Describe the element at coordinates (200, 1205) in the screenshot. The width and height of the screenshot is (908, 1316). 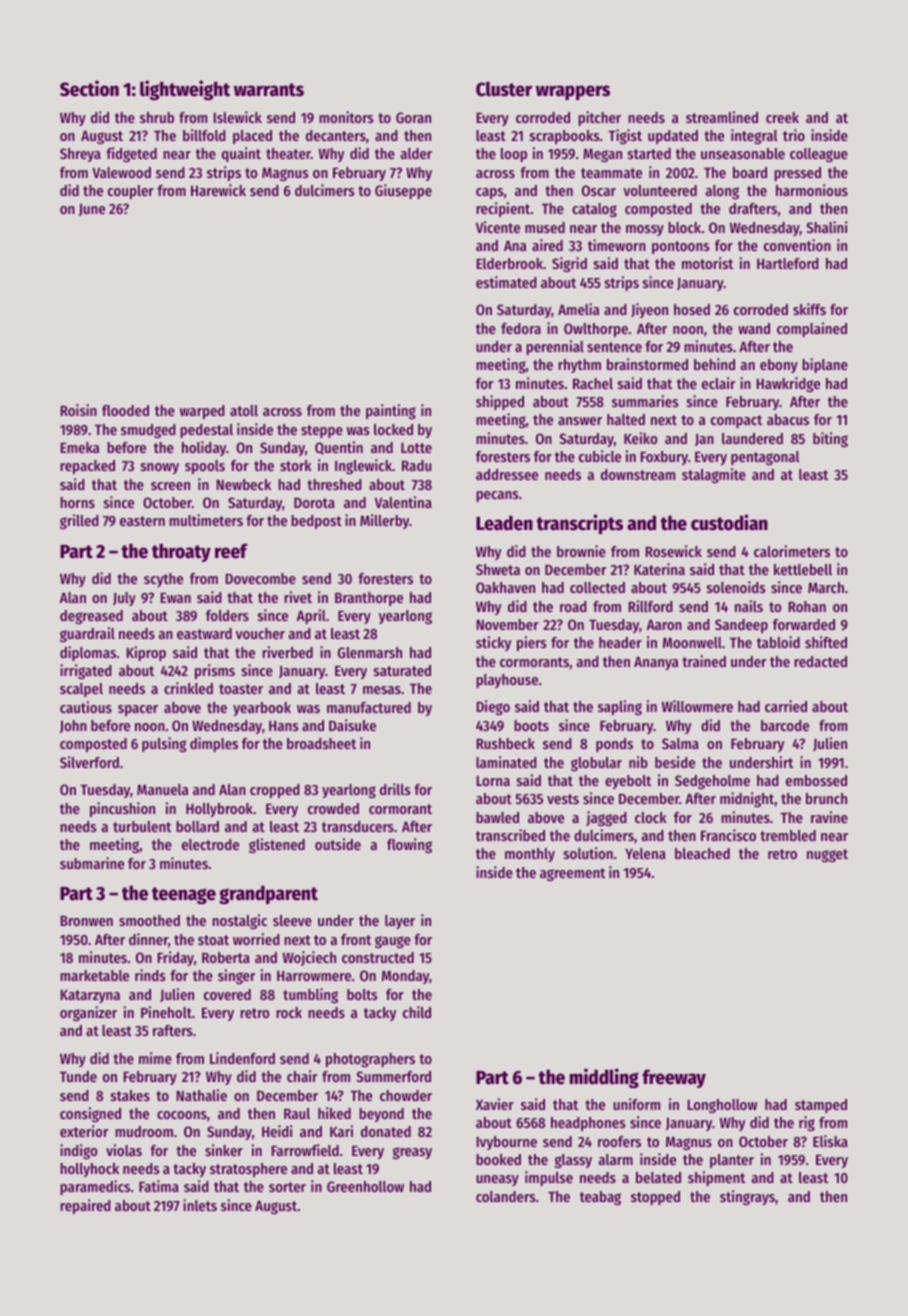
I see `inlets` at that location.
